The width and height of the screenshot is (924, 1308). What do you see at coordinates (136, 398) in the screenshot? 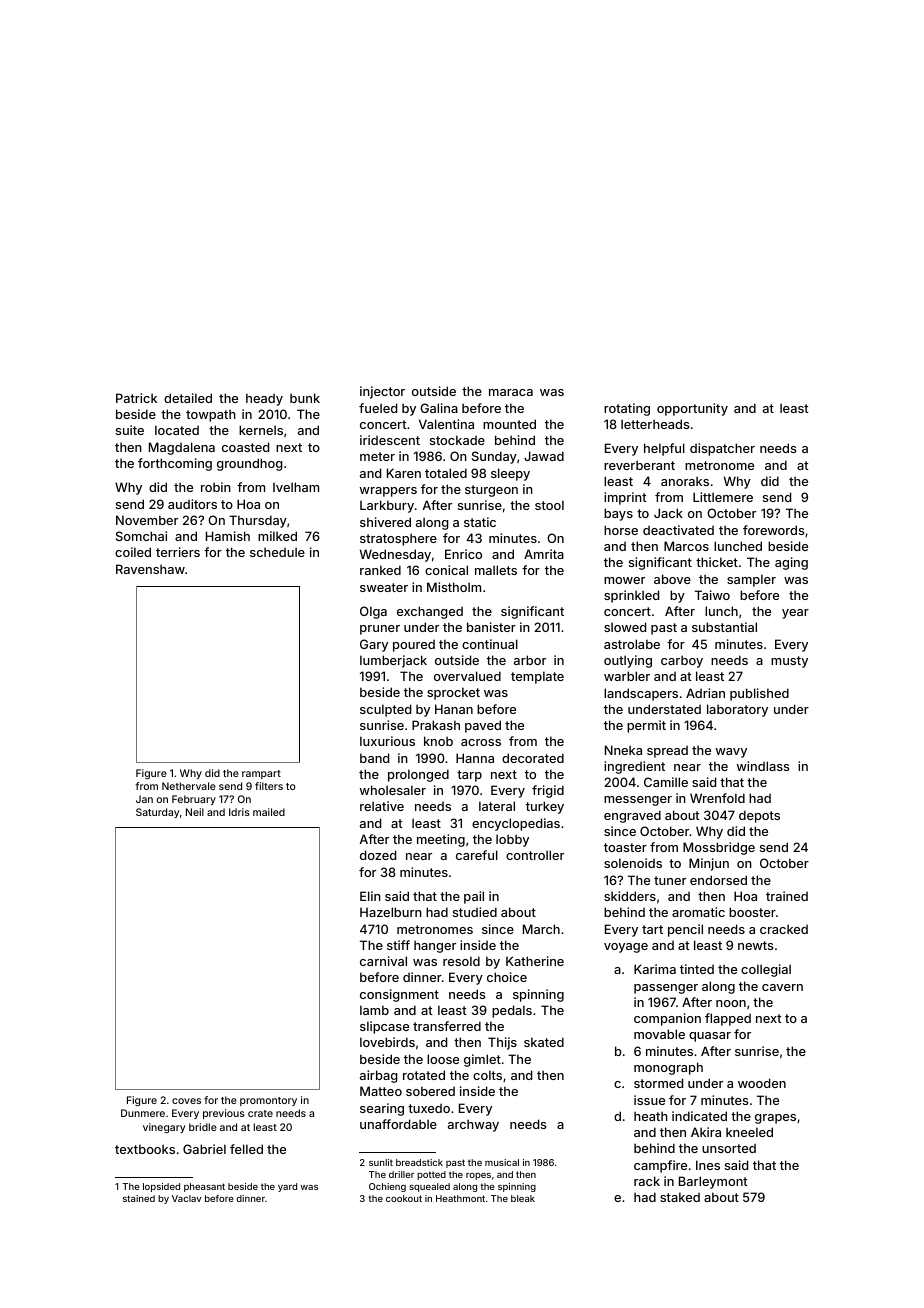
I see `Patrick` at bounding box center [136, 398].
